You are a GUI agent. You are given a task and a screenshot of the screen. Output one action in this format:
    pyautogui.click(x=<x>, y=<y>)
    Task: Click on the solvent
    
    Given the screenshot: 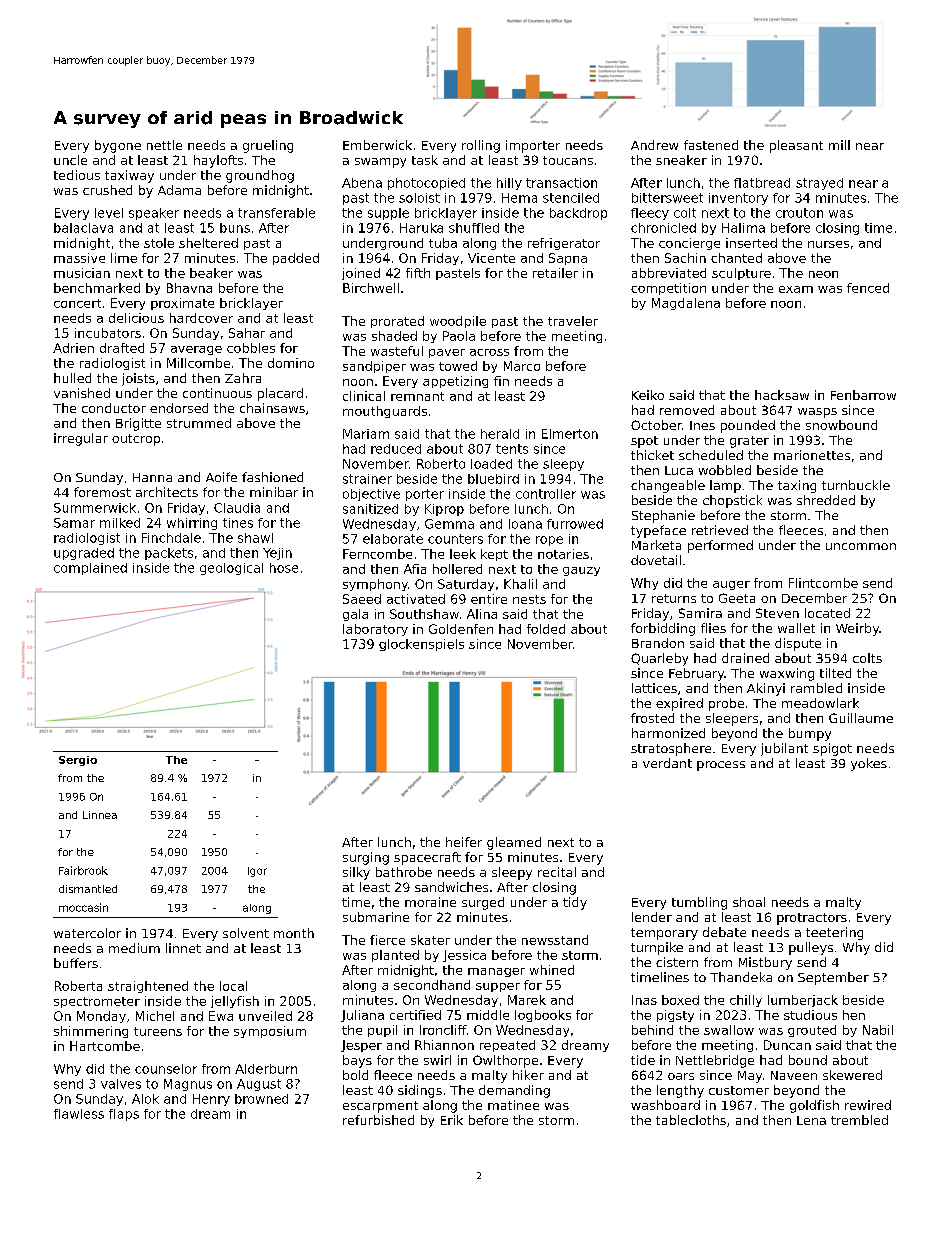 What is the action you would take?
    pyautogui.click(x=246, y=933)
